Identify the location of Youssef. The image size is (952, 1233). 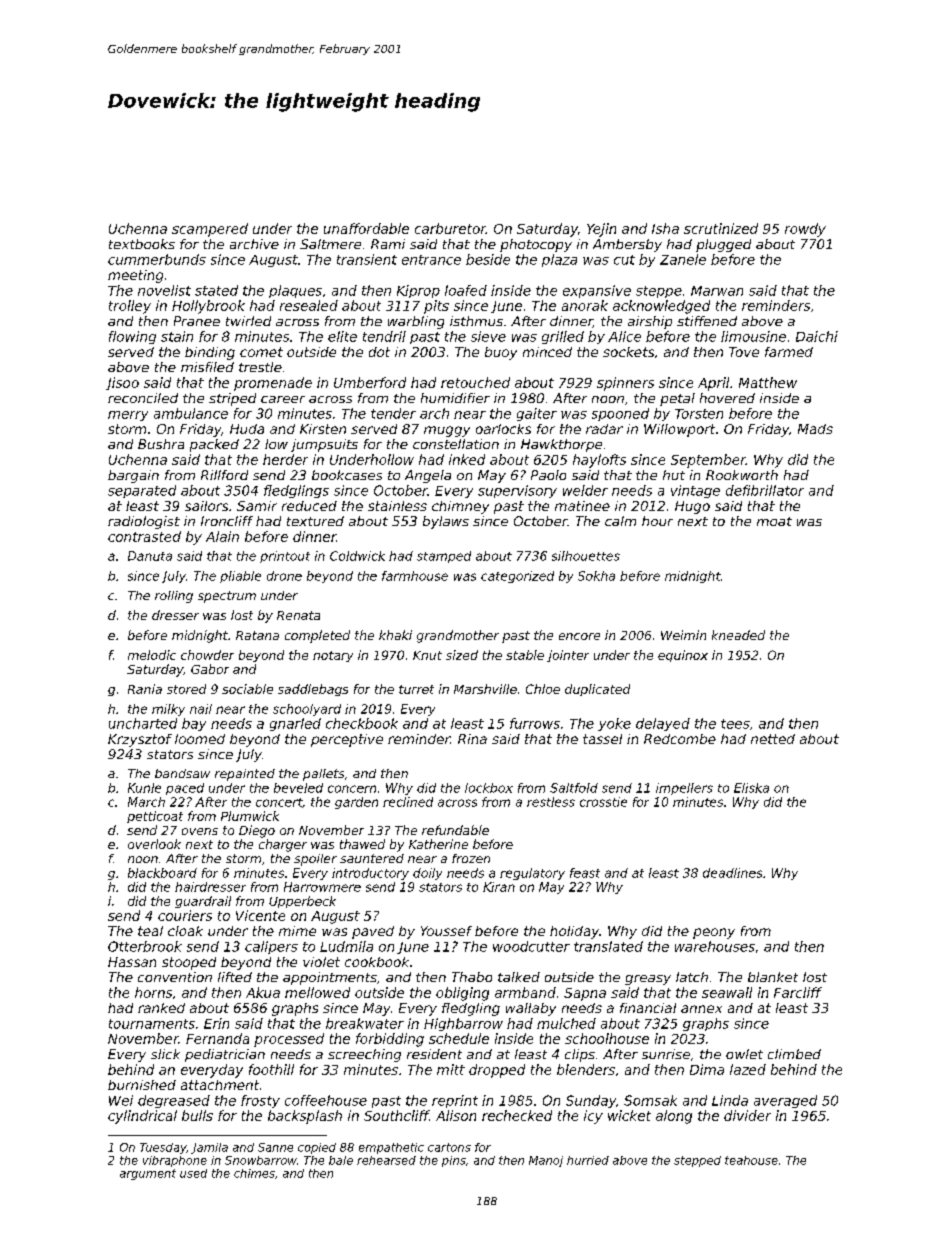
(446, 931).
